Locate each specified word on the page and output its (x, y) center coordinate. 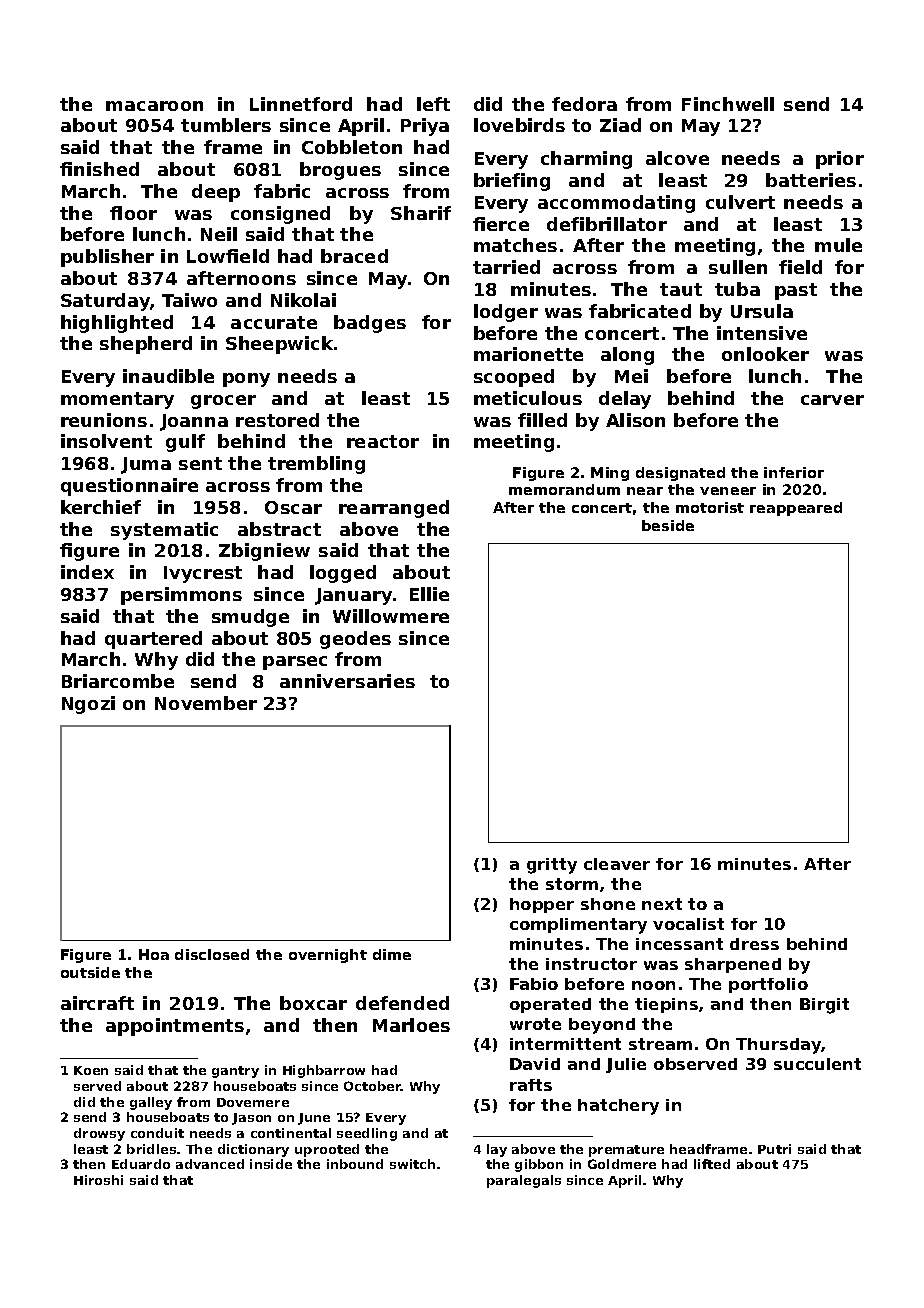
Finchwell (728, 104)
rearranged (394, 509)
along (627, 356)
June (314, 1119)
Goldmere (622, 1164)
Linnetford (301, 104)
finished (99, 169)
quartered (153, 640)
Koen (91, 1070)
